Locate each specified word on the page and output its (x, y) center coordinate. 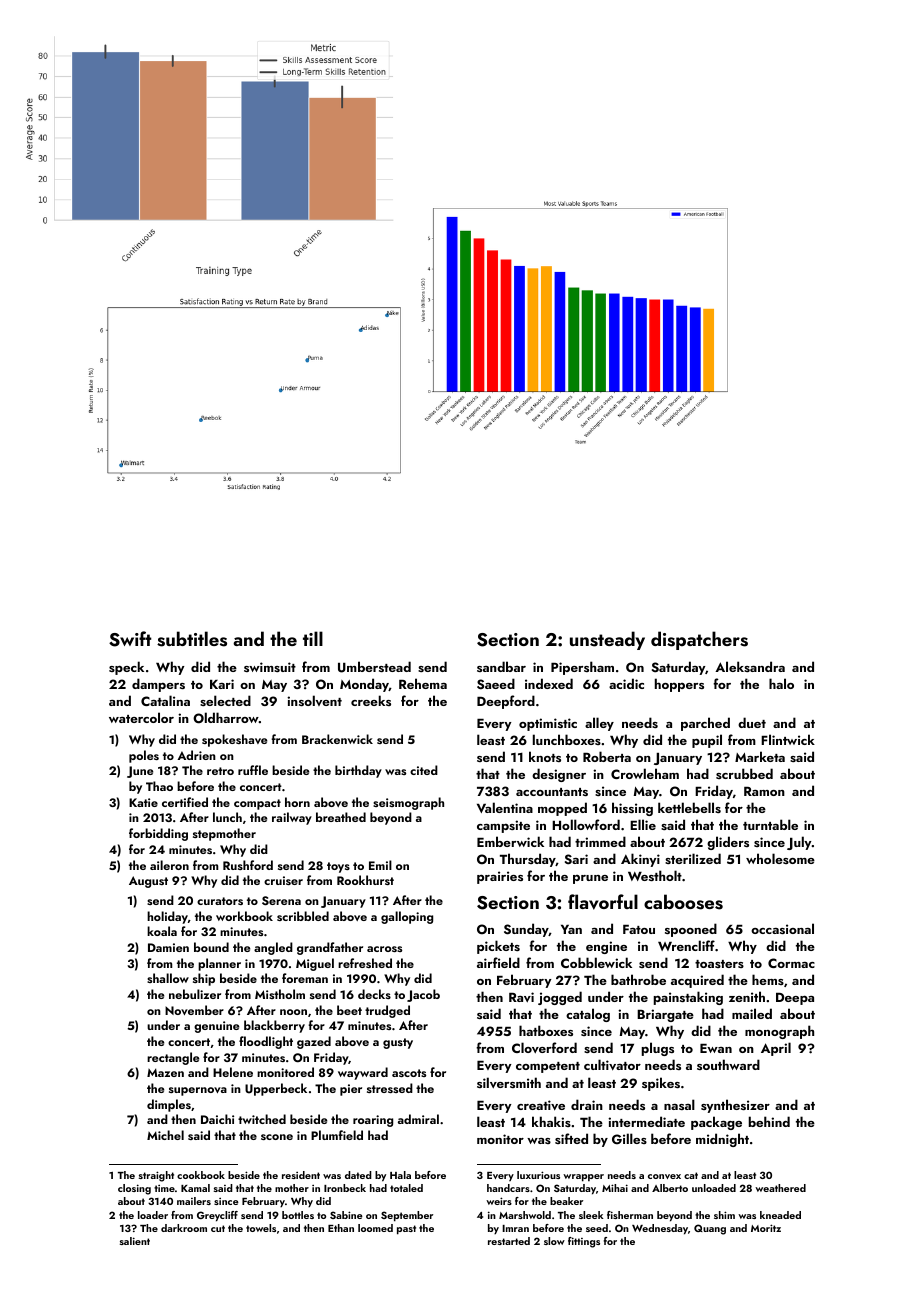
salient (135, 1241)
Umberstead (374, 667)
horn (297, 802)
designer (559, 775)
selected (225, 700)
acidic (626, 683)
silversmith (509, 1082)
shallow (168, 978)
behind (769, 1121)
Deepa (795, 999)
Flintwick (788, 739)
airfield (498, 962)
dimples (169, 1105)
